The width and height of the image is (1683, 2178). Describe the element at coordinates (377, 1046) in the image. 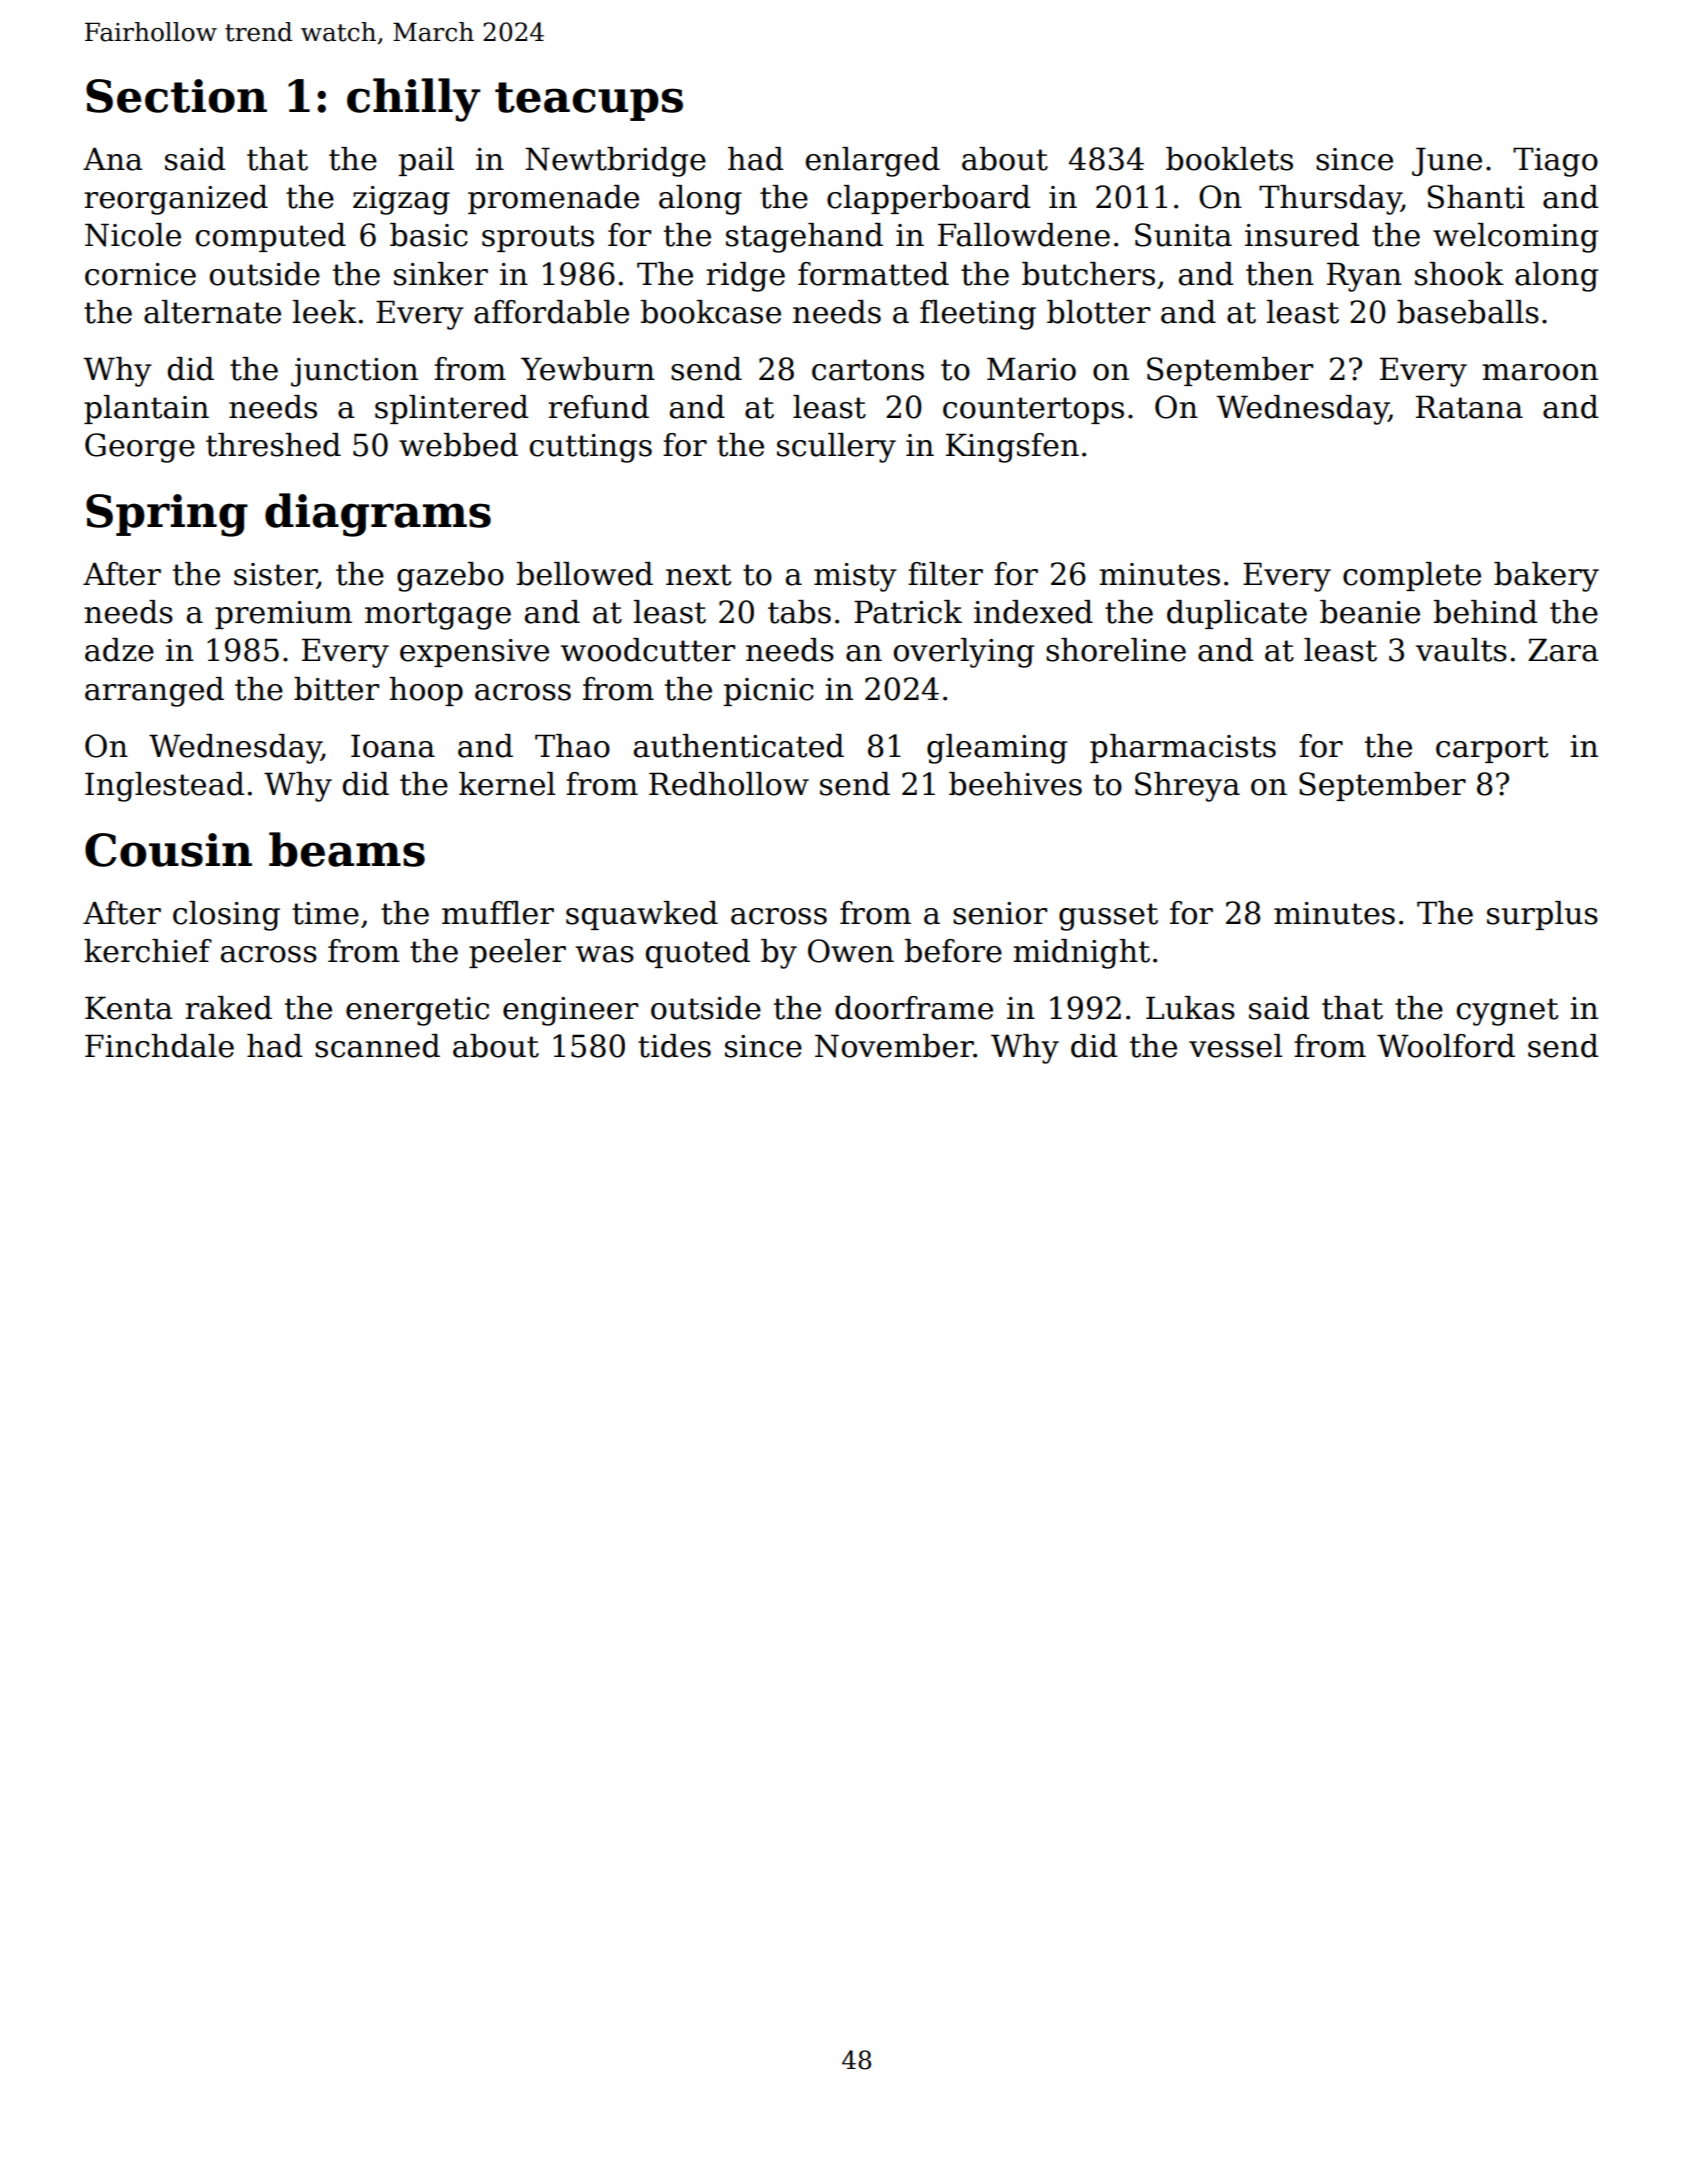

I see `scanned` at that location.
